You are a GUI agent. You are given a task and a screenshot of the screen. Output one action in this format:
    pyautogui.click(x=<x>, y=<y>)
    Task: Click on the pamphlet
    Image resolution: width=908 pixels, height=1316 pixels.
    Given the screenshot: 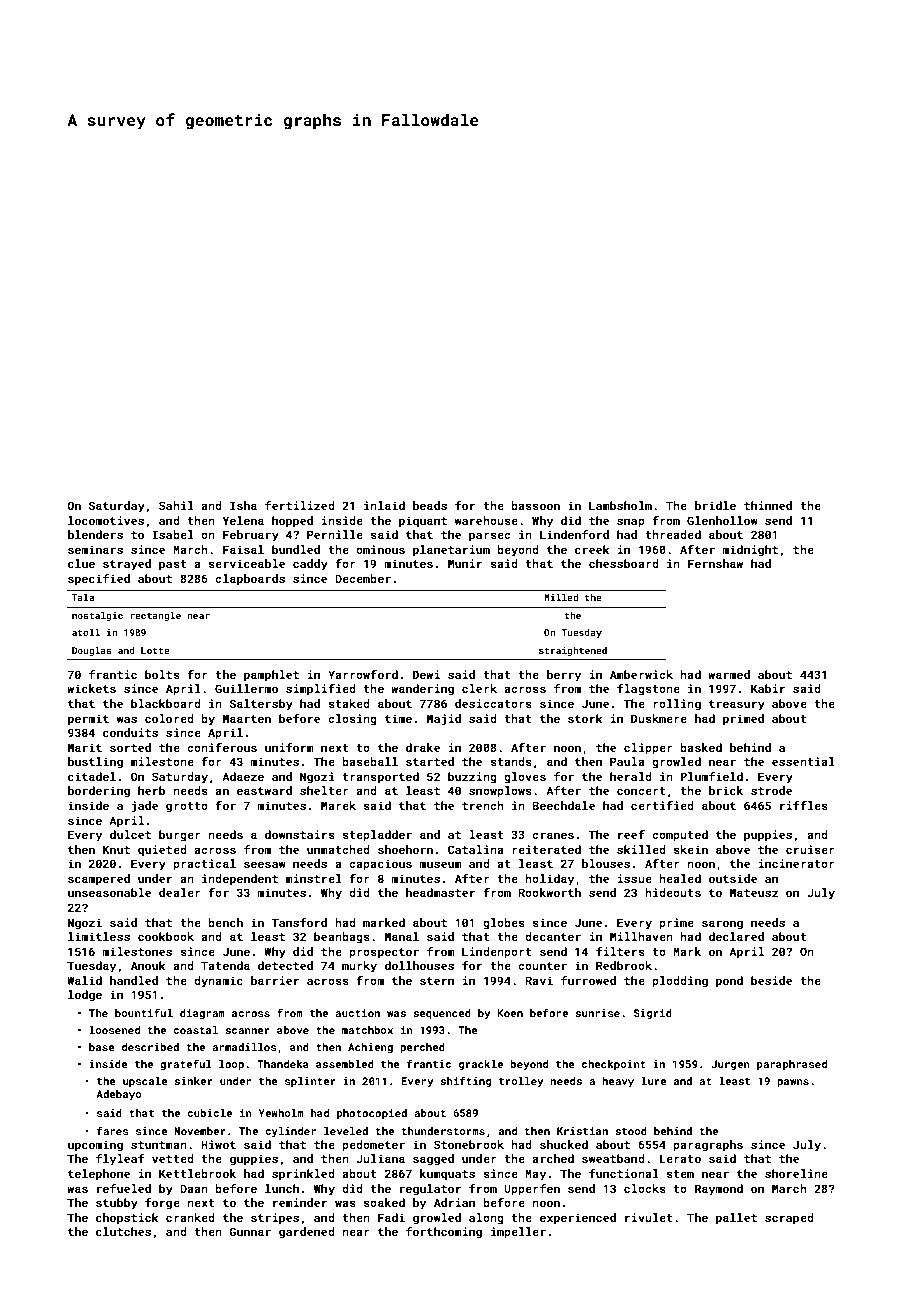 What is the action you would take?
    pyautogui.click(x=271, y=676)
